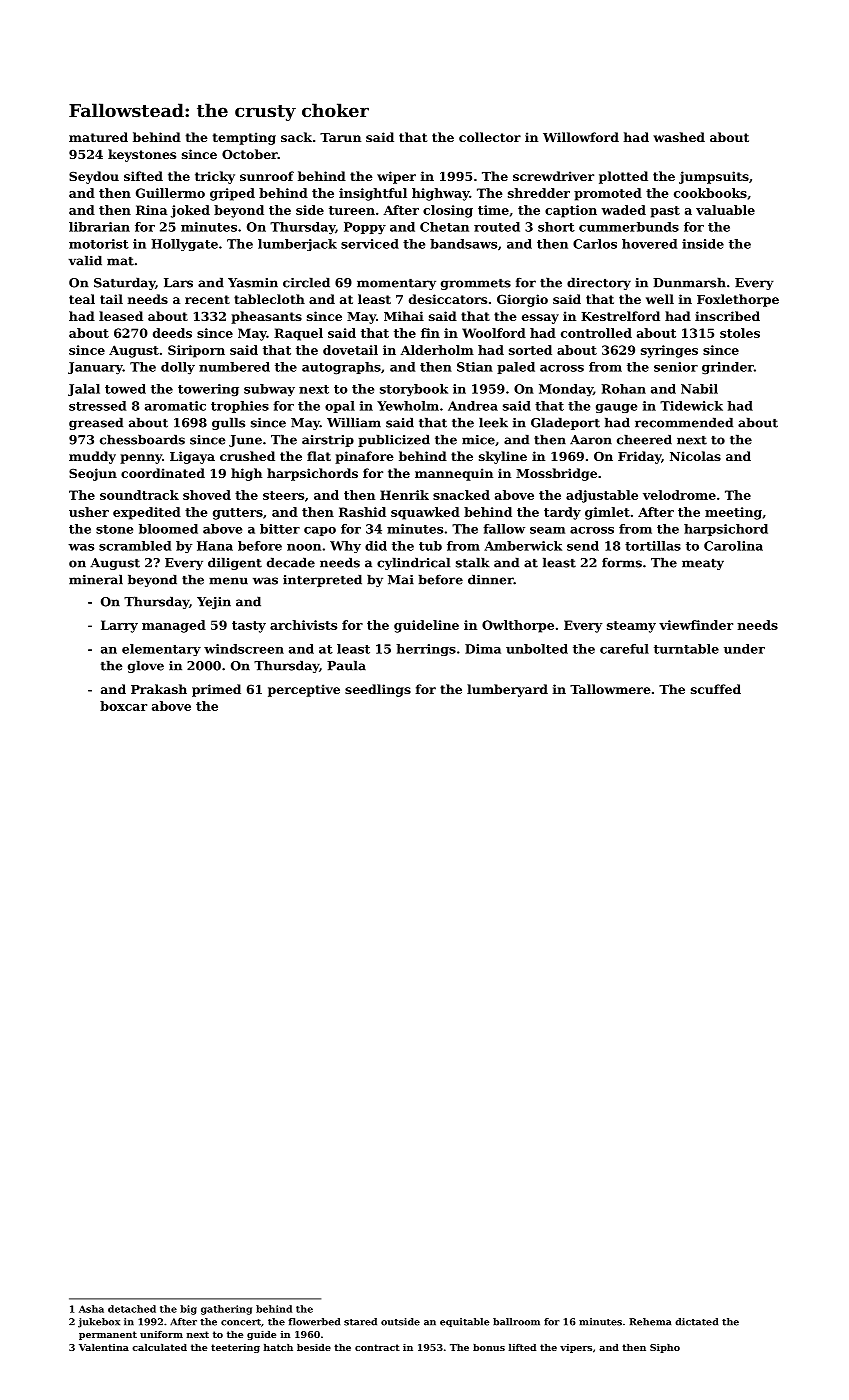  What do you see at coordinates (132, 1309) in the screenshot?
I see `detached` at bounding box center [132, 1309].
